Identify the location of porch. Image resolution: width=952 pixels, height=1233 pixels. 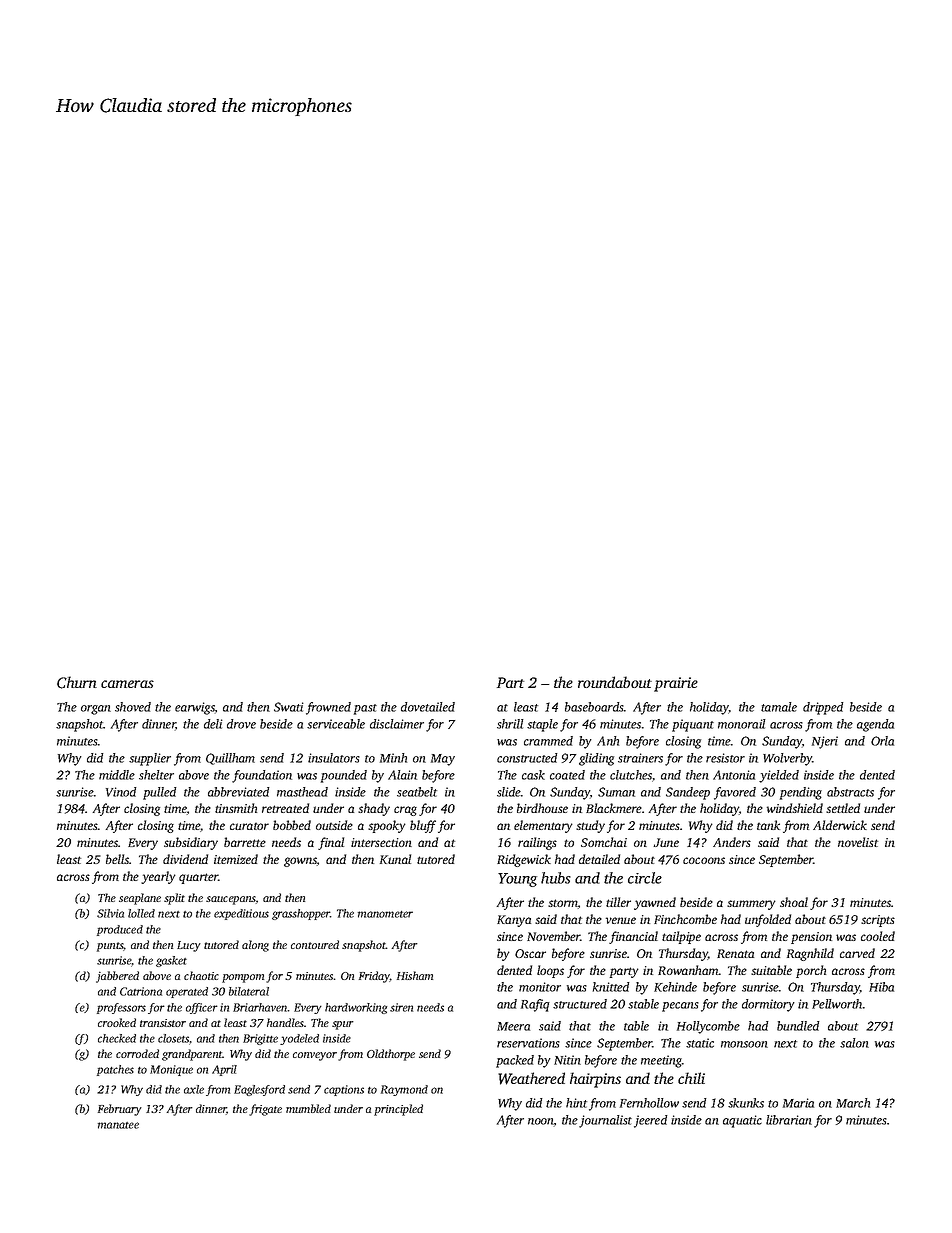
(811, 971).
